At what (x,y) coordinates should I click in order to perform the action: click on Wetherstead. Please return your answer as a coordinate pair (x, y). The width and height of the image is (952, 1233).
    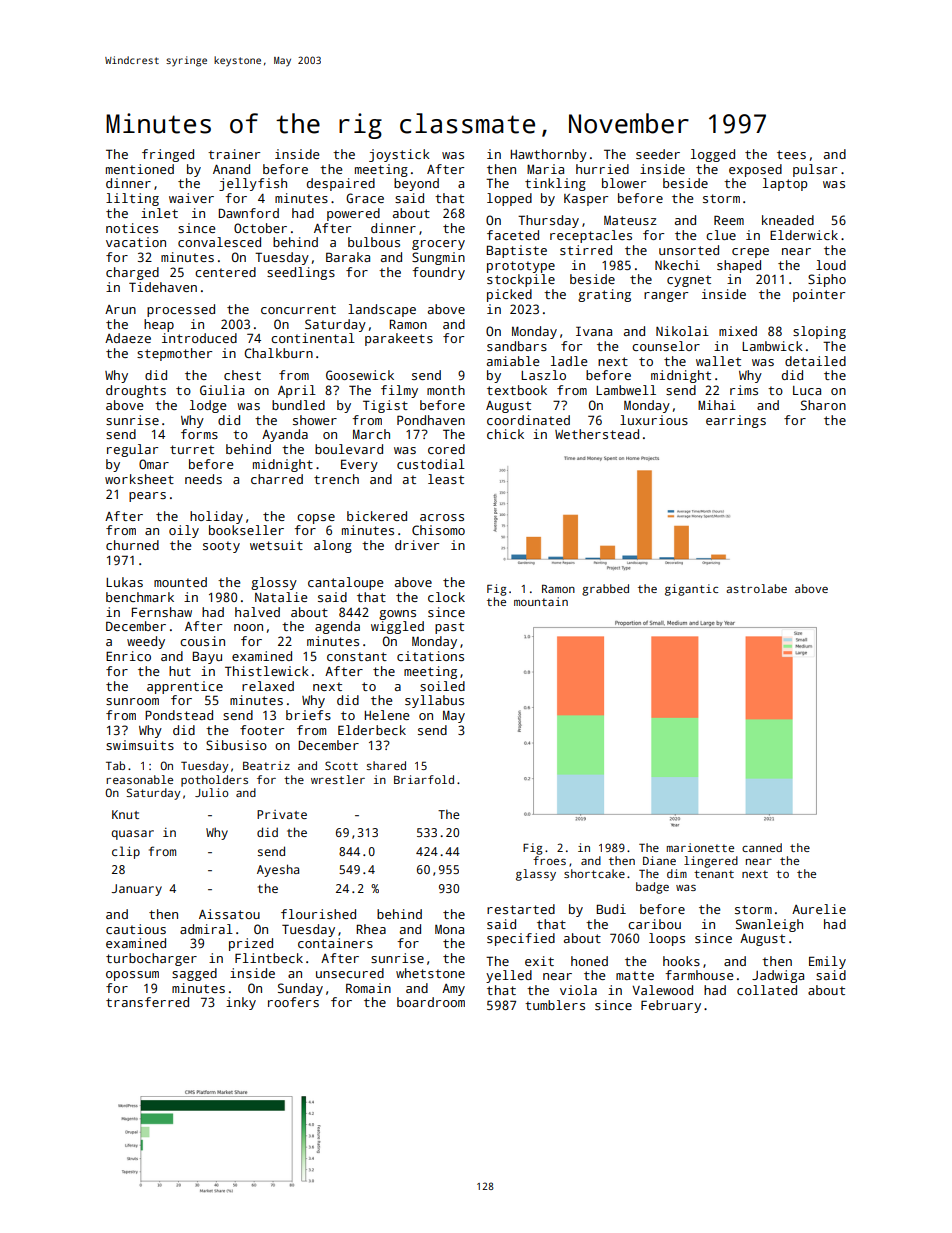
    Looking at the image, I should click on (597, 434).
